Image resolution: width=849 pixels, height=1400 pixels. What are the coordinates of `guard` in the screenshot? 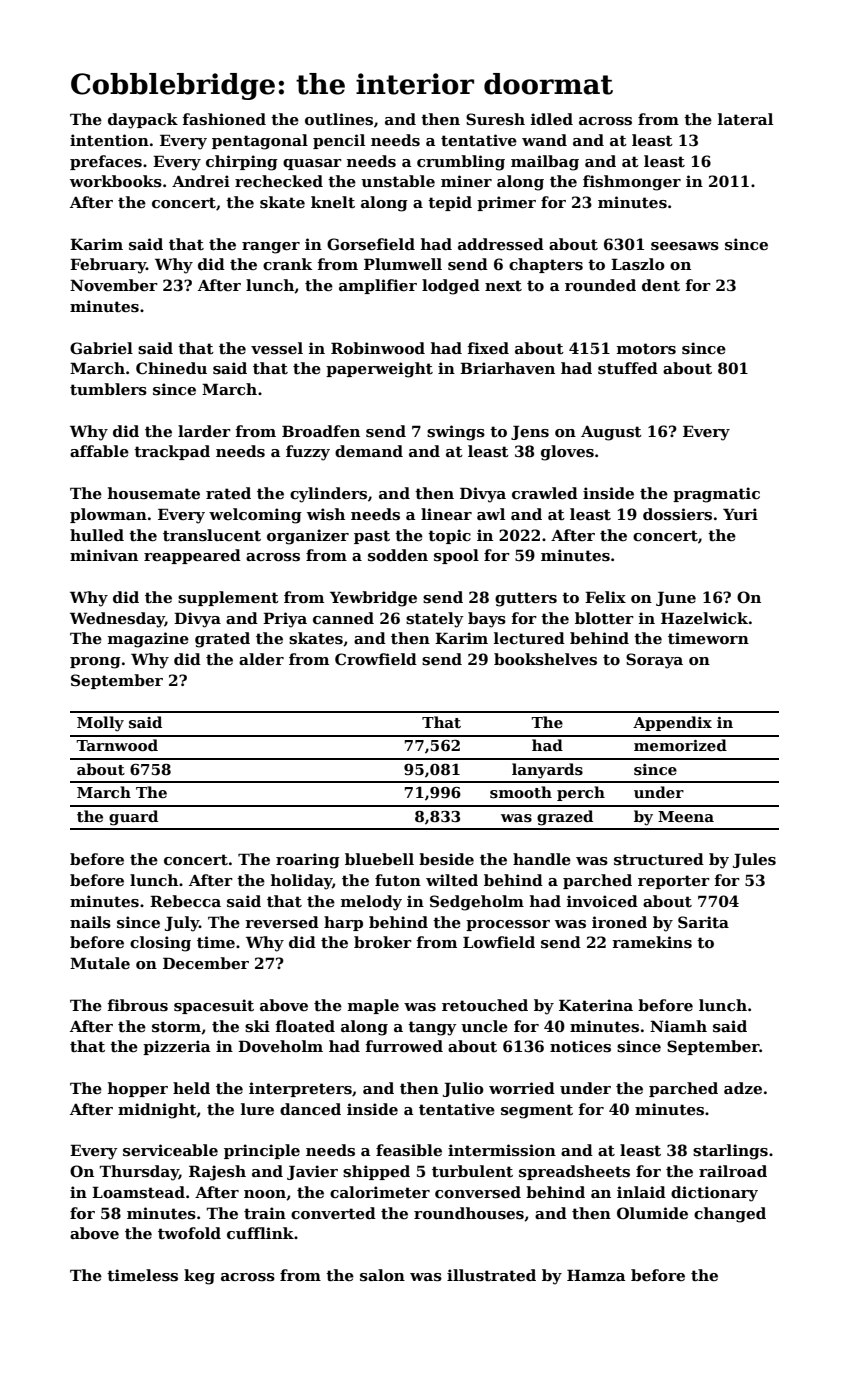 It's located at (133, 818).
